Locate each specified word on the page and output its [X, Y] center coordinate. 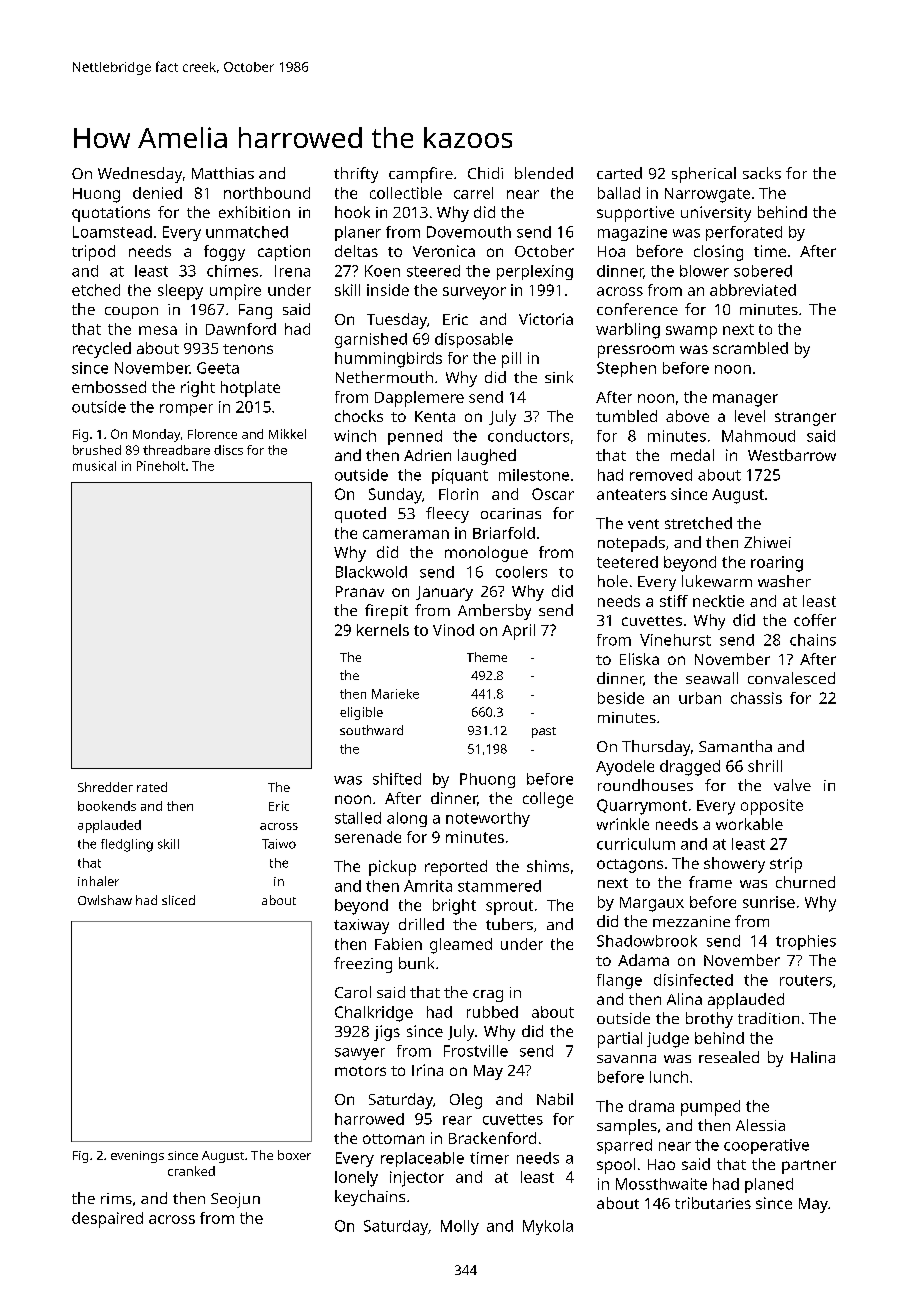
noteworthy [488, 819]
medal [692, 455]
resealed [729, 1057]
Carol [353, 992]
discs [228, 450]
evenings [137, 1157]
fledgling [127, 845]
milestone [534, 475]
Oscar [553, 494]
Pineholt [161, 466]
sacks [762, 173]
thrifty [356, 175]
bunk [416, 963]
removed [661, 475]
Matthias [223, 173]
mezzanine [691, 921]
